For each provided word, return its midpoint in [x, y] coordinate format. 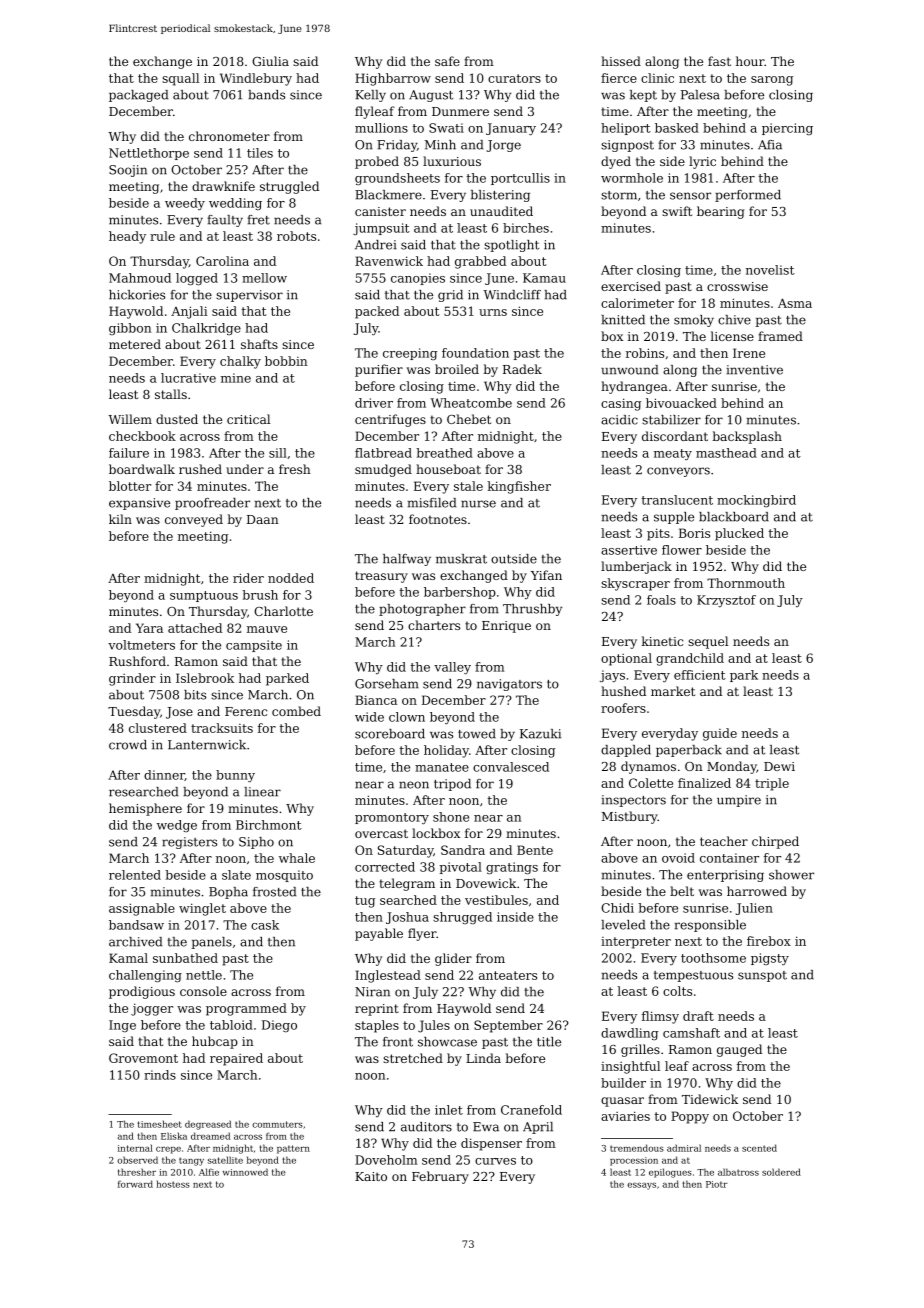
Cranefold [531, 1110]
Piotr [717, 1184]
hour [750, 61]
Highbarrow [393, 79]
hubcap [215, 1042]
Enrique [506, 627]
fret [259, 220]
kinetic [662, 641]
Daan [263, 519]
